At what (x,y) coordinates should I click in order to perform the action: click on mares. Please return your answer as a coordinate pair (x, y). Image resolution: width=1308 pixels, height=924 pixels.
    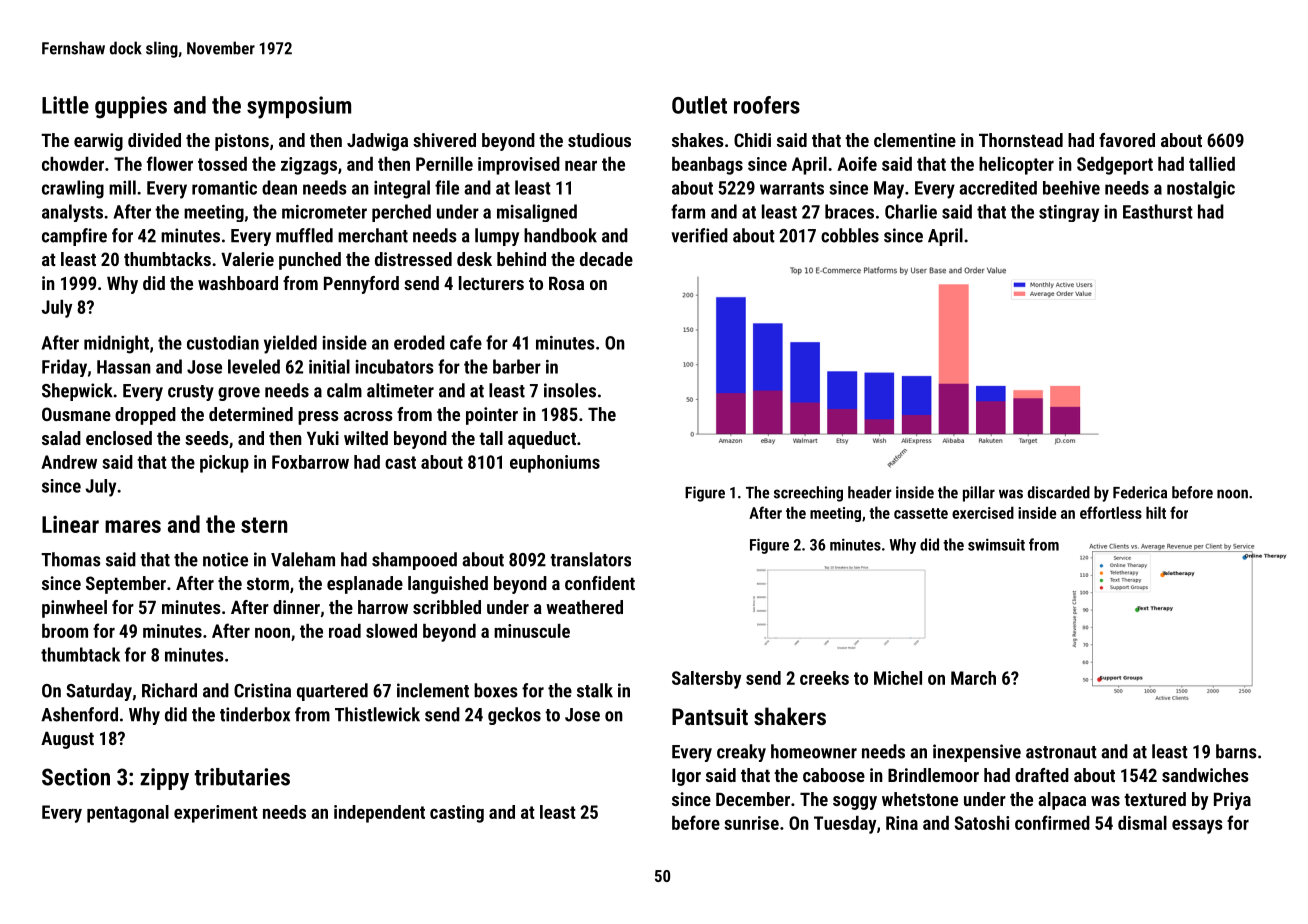
    Looking at the image, I should click on (133, 526).
